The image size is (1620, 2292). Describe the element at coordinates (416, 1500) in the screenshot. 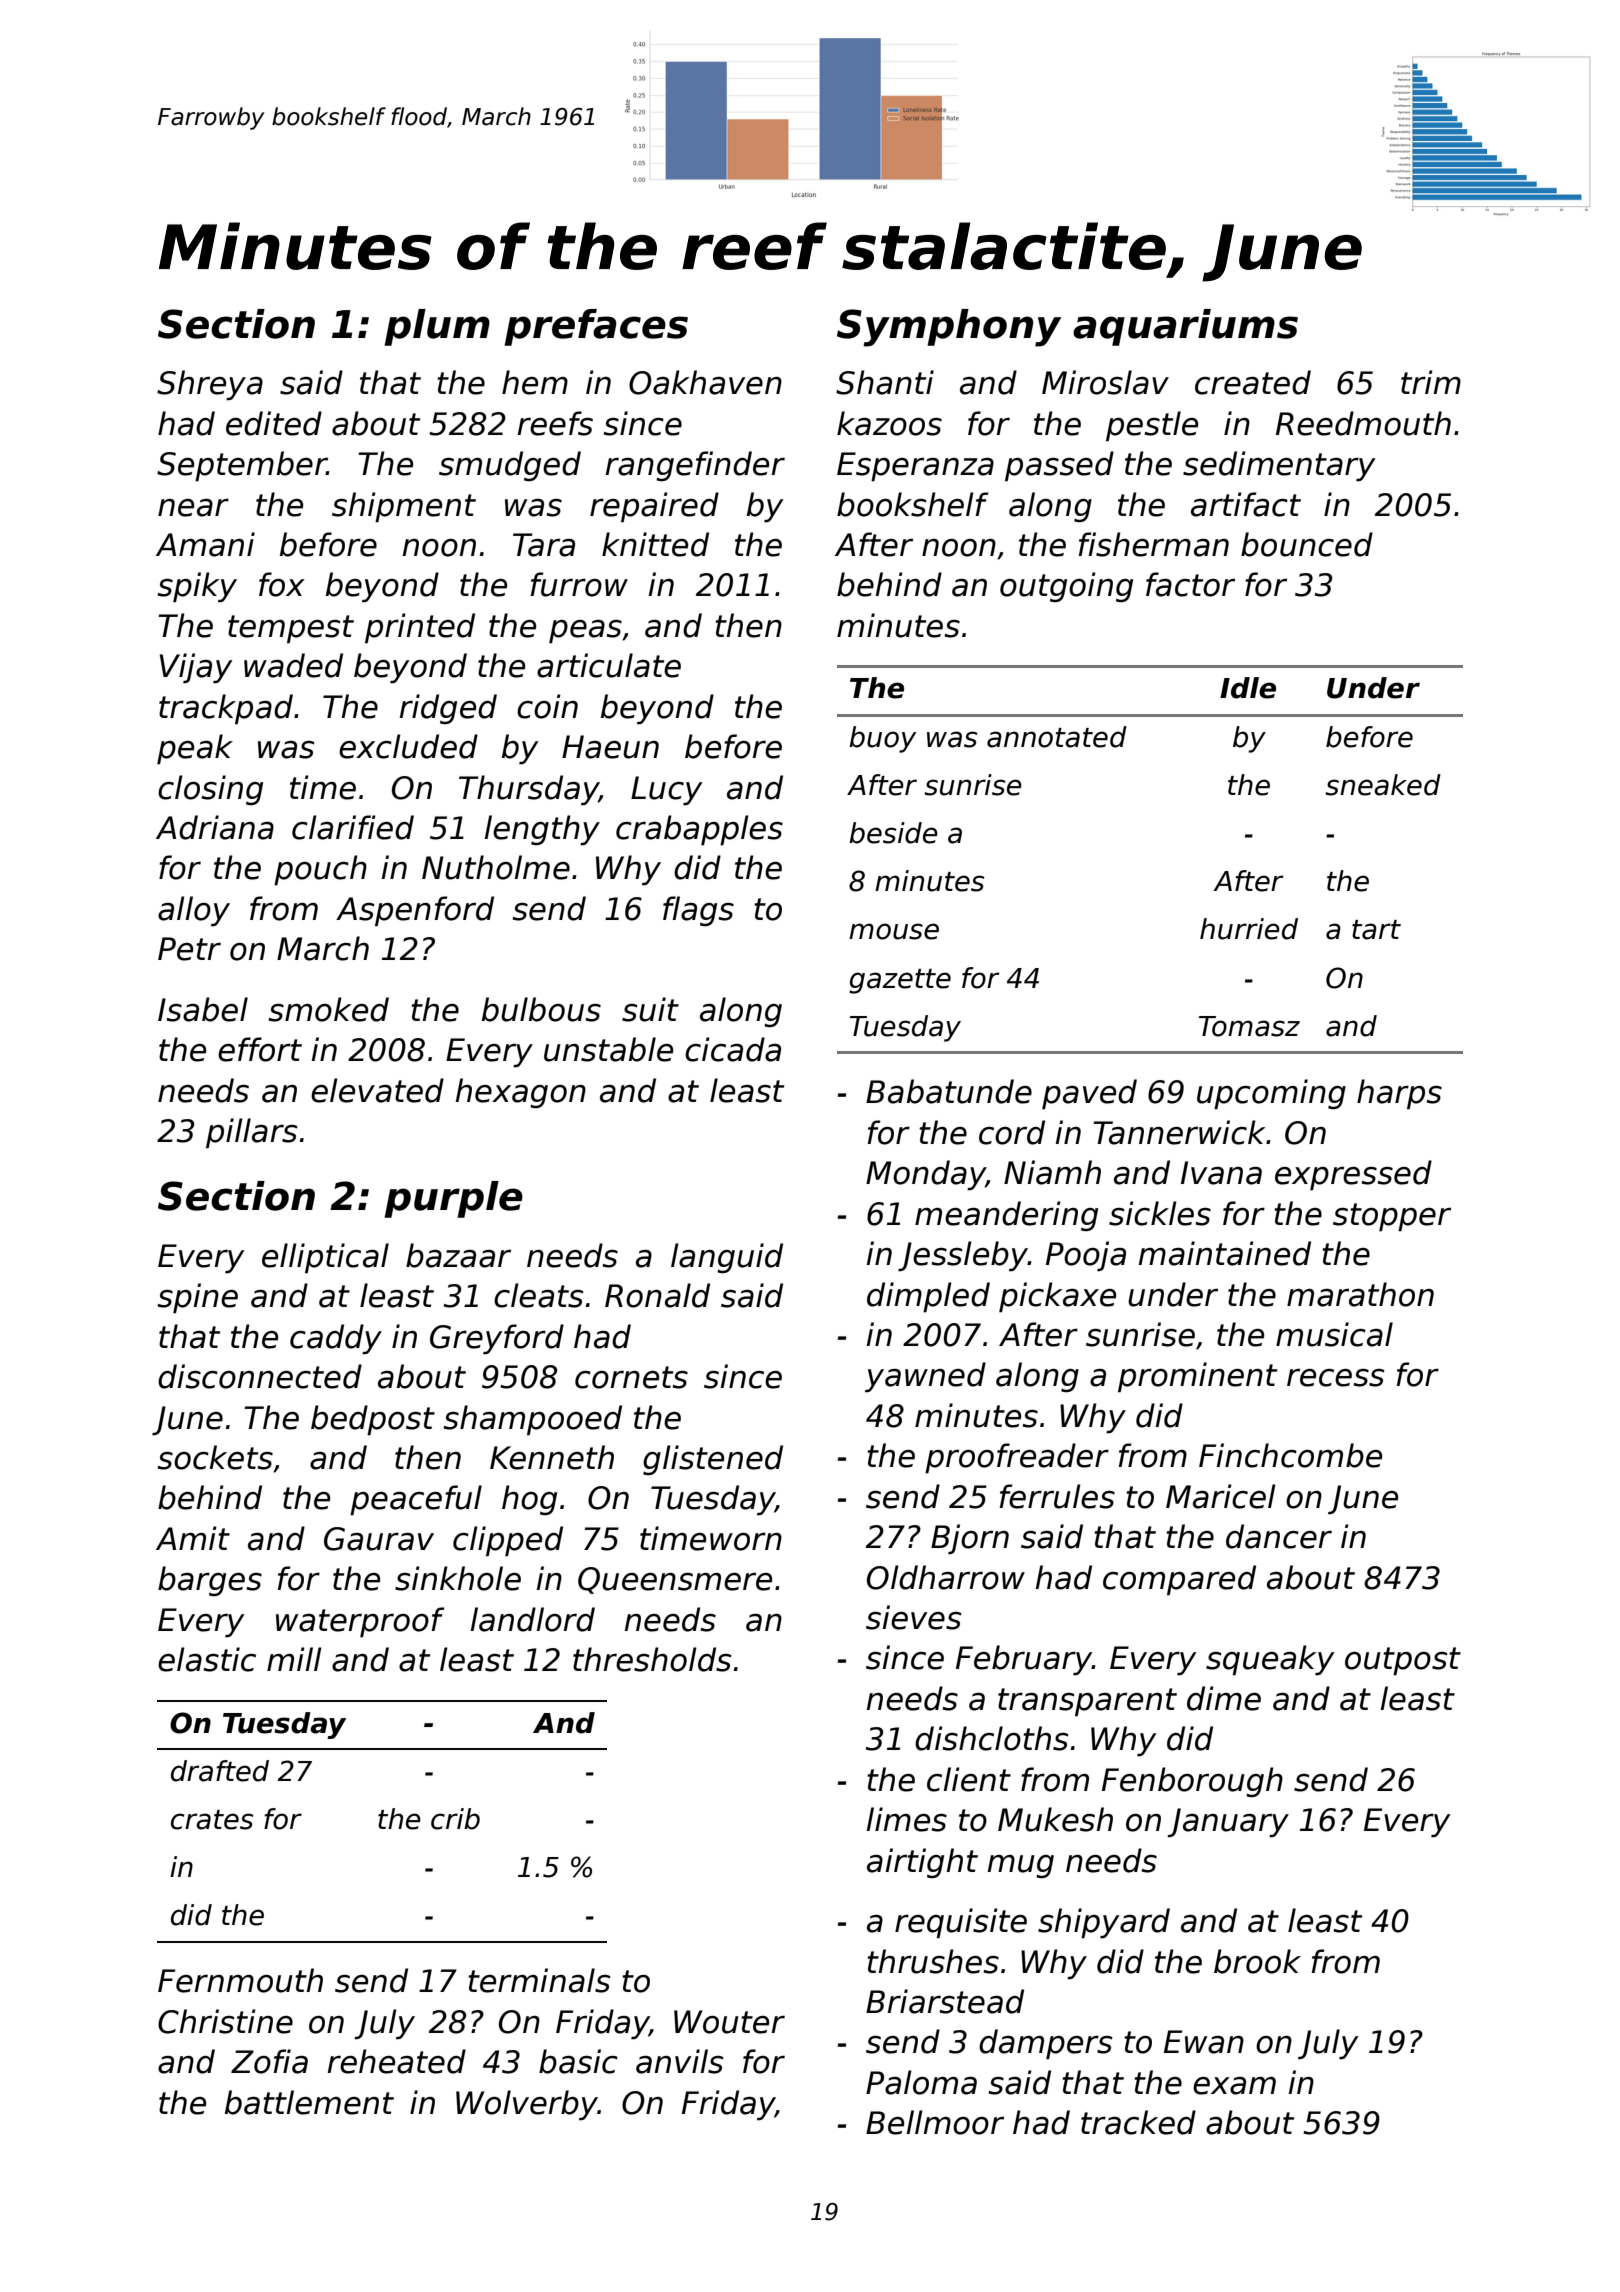

I see `peaceful` at that location.
